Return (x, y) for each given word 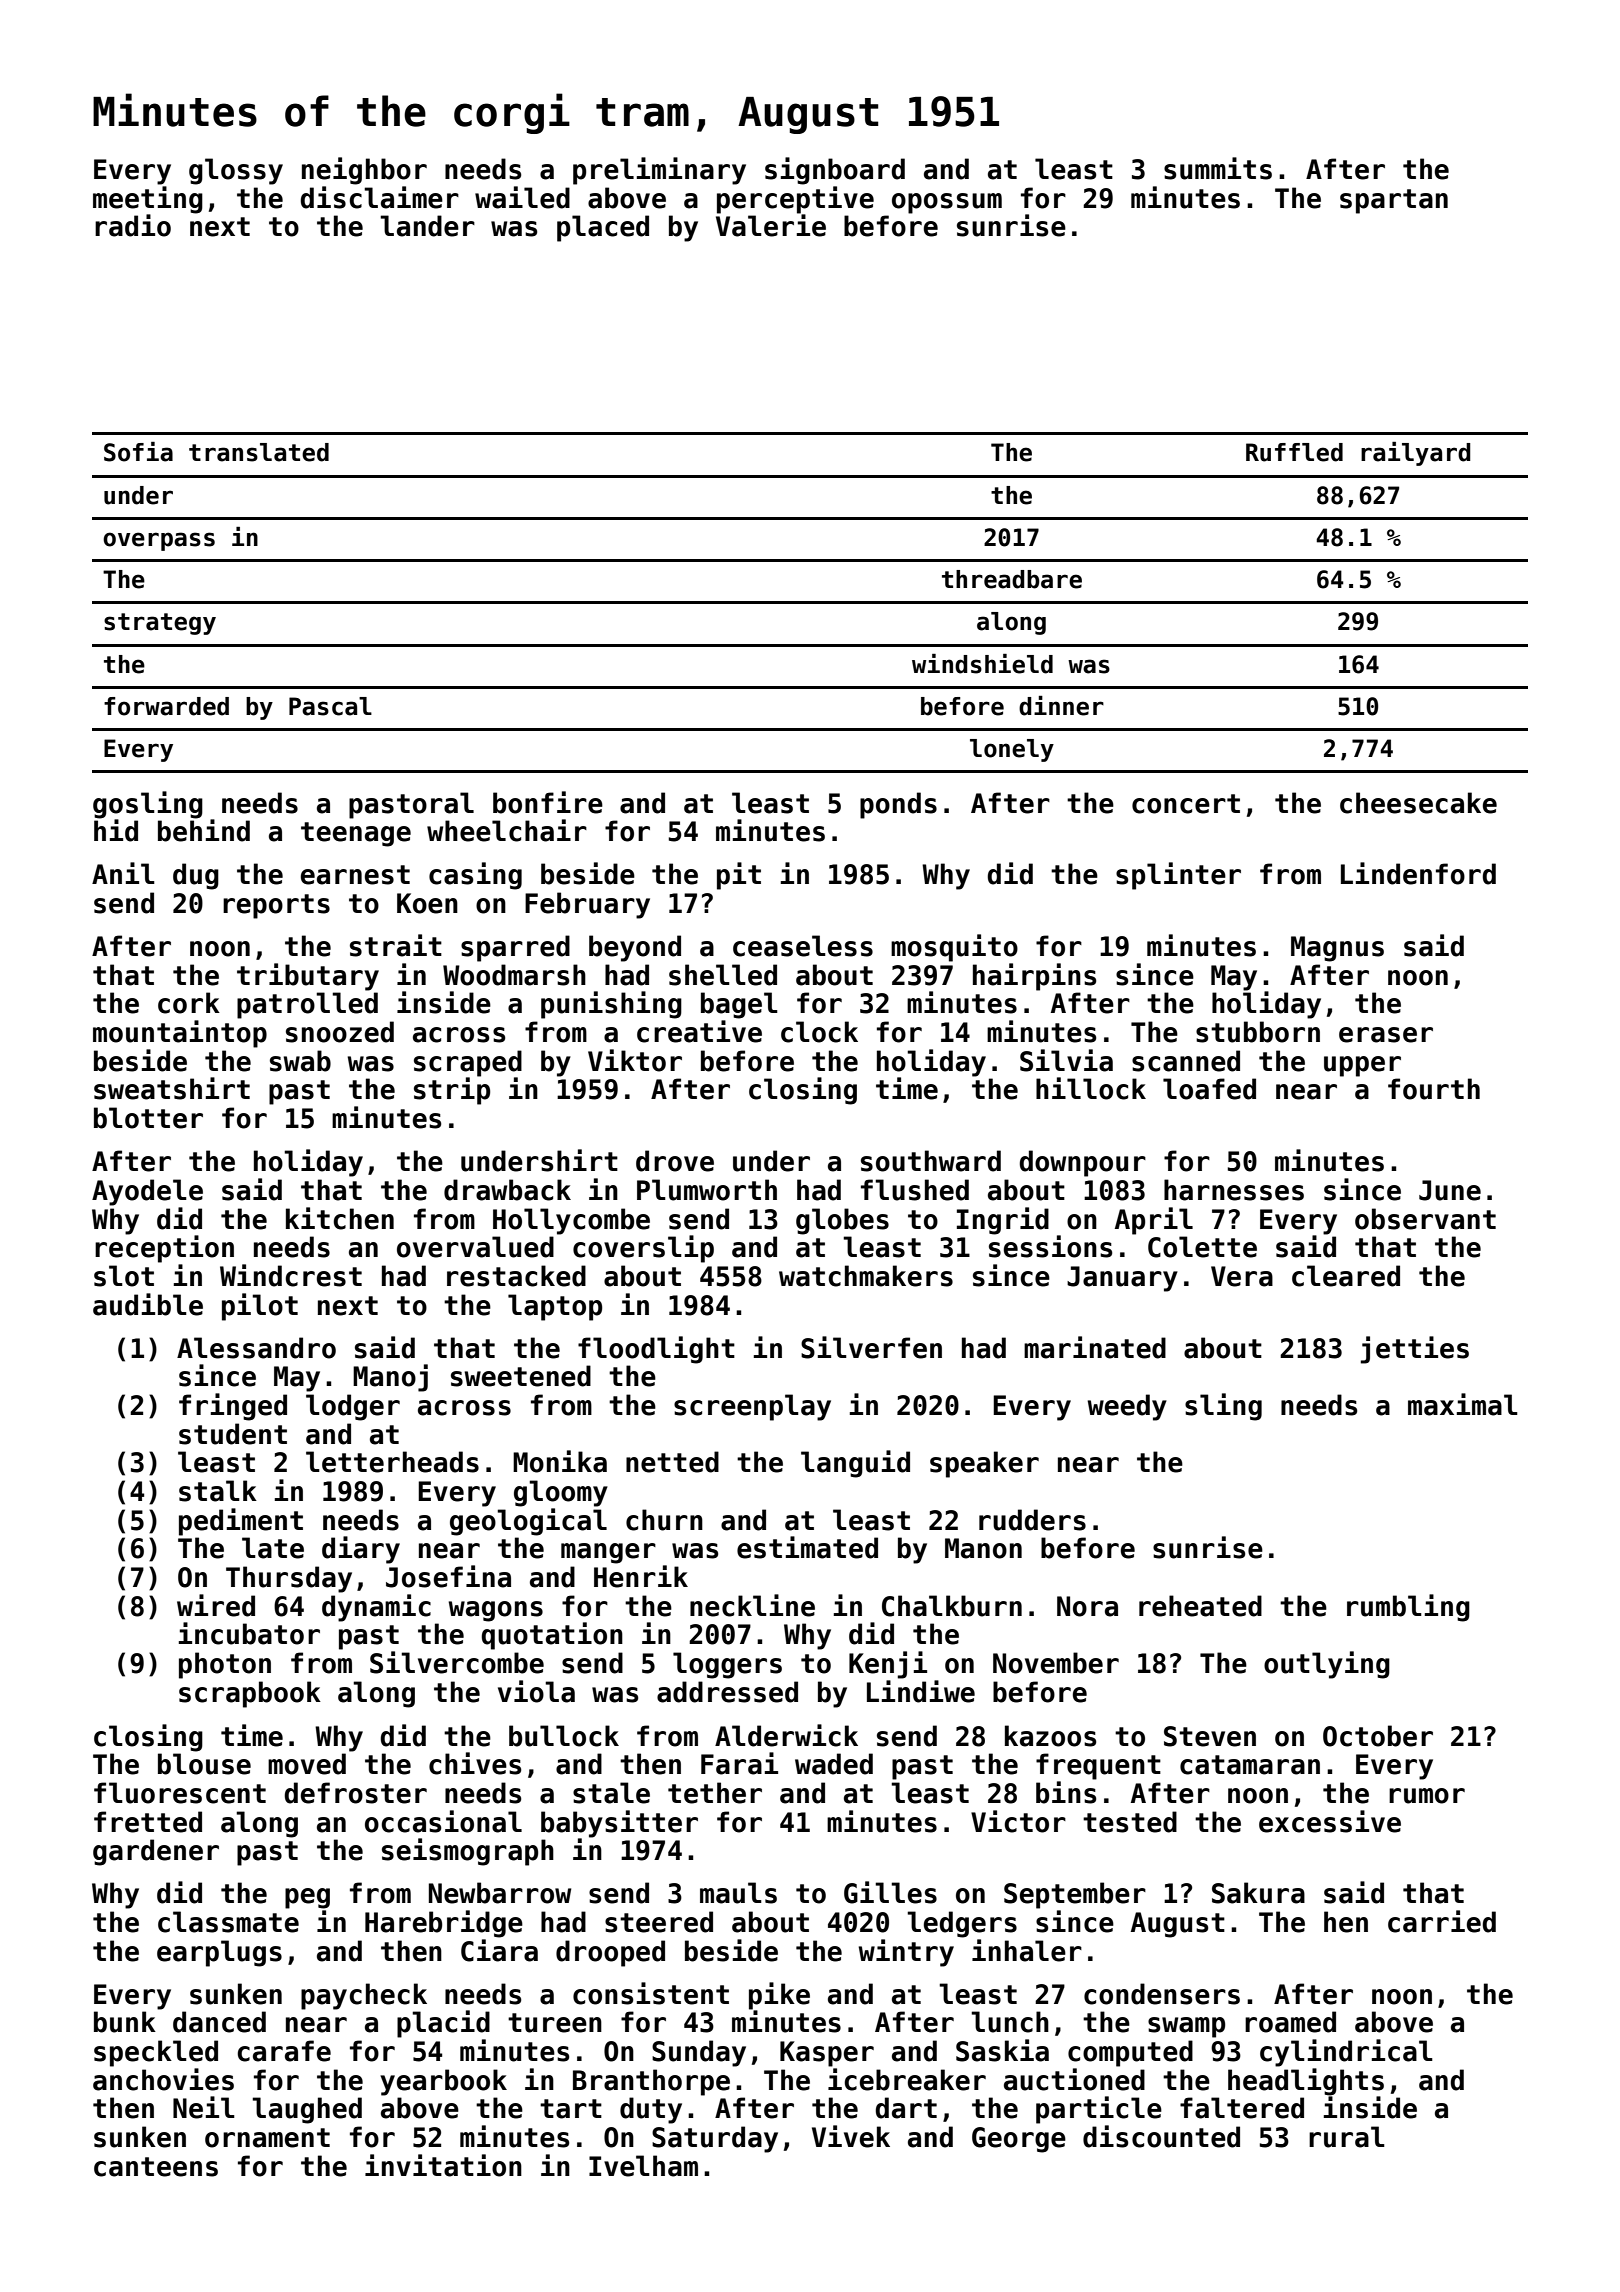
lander (427, 226)
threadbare (1012, 579)
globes (842, 1221)
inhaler (1027, 1950)
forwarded (166, 706)
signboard (835, 171)
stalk (218, 1491)
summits (1218, 168)
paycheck (364, 1996)
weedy (1127, 1407)
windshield (982, 664)
